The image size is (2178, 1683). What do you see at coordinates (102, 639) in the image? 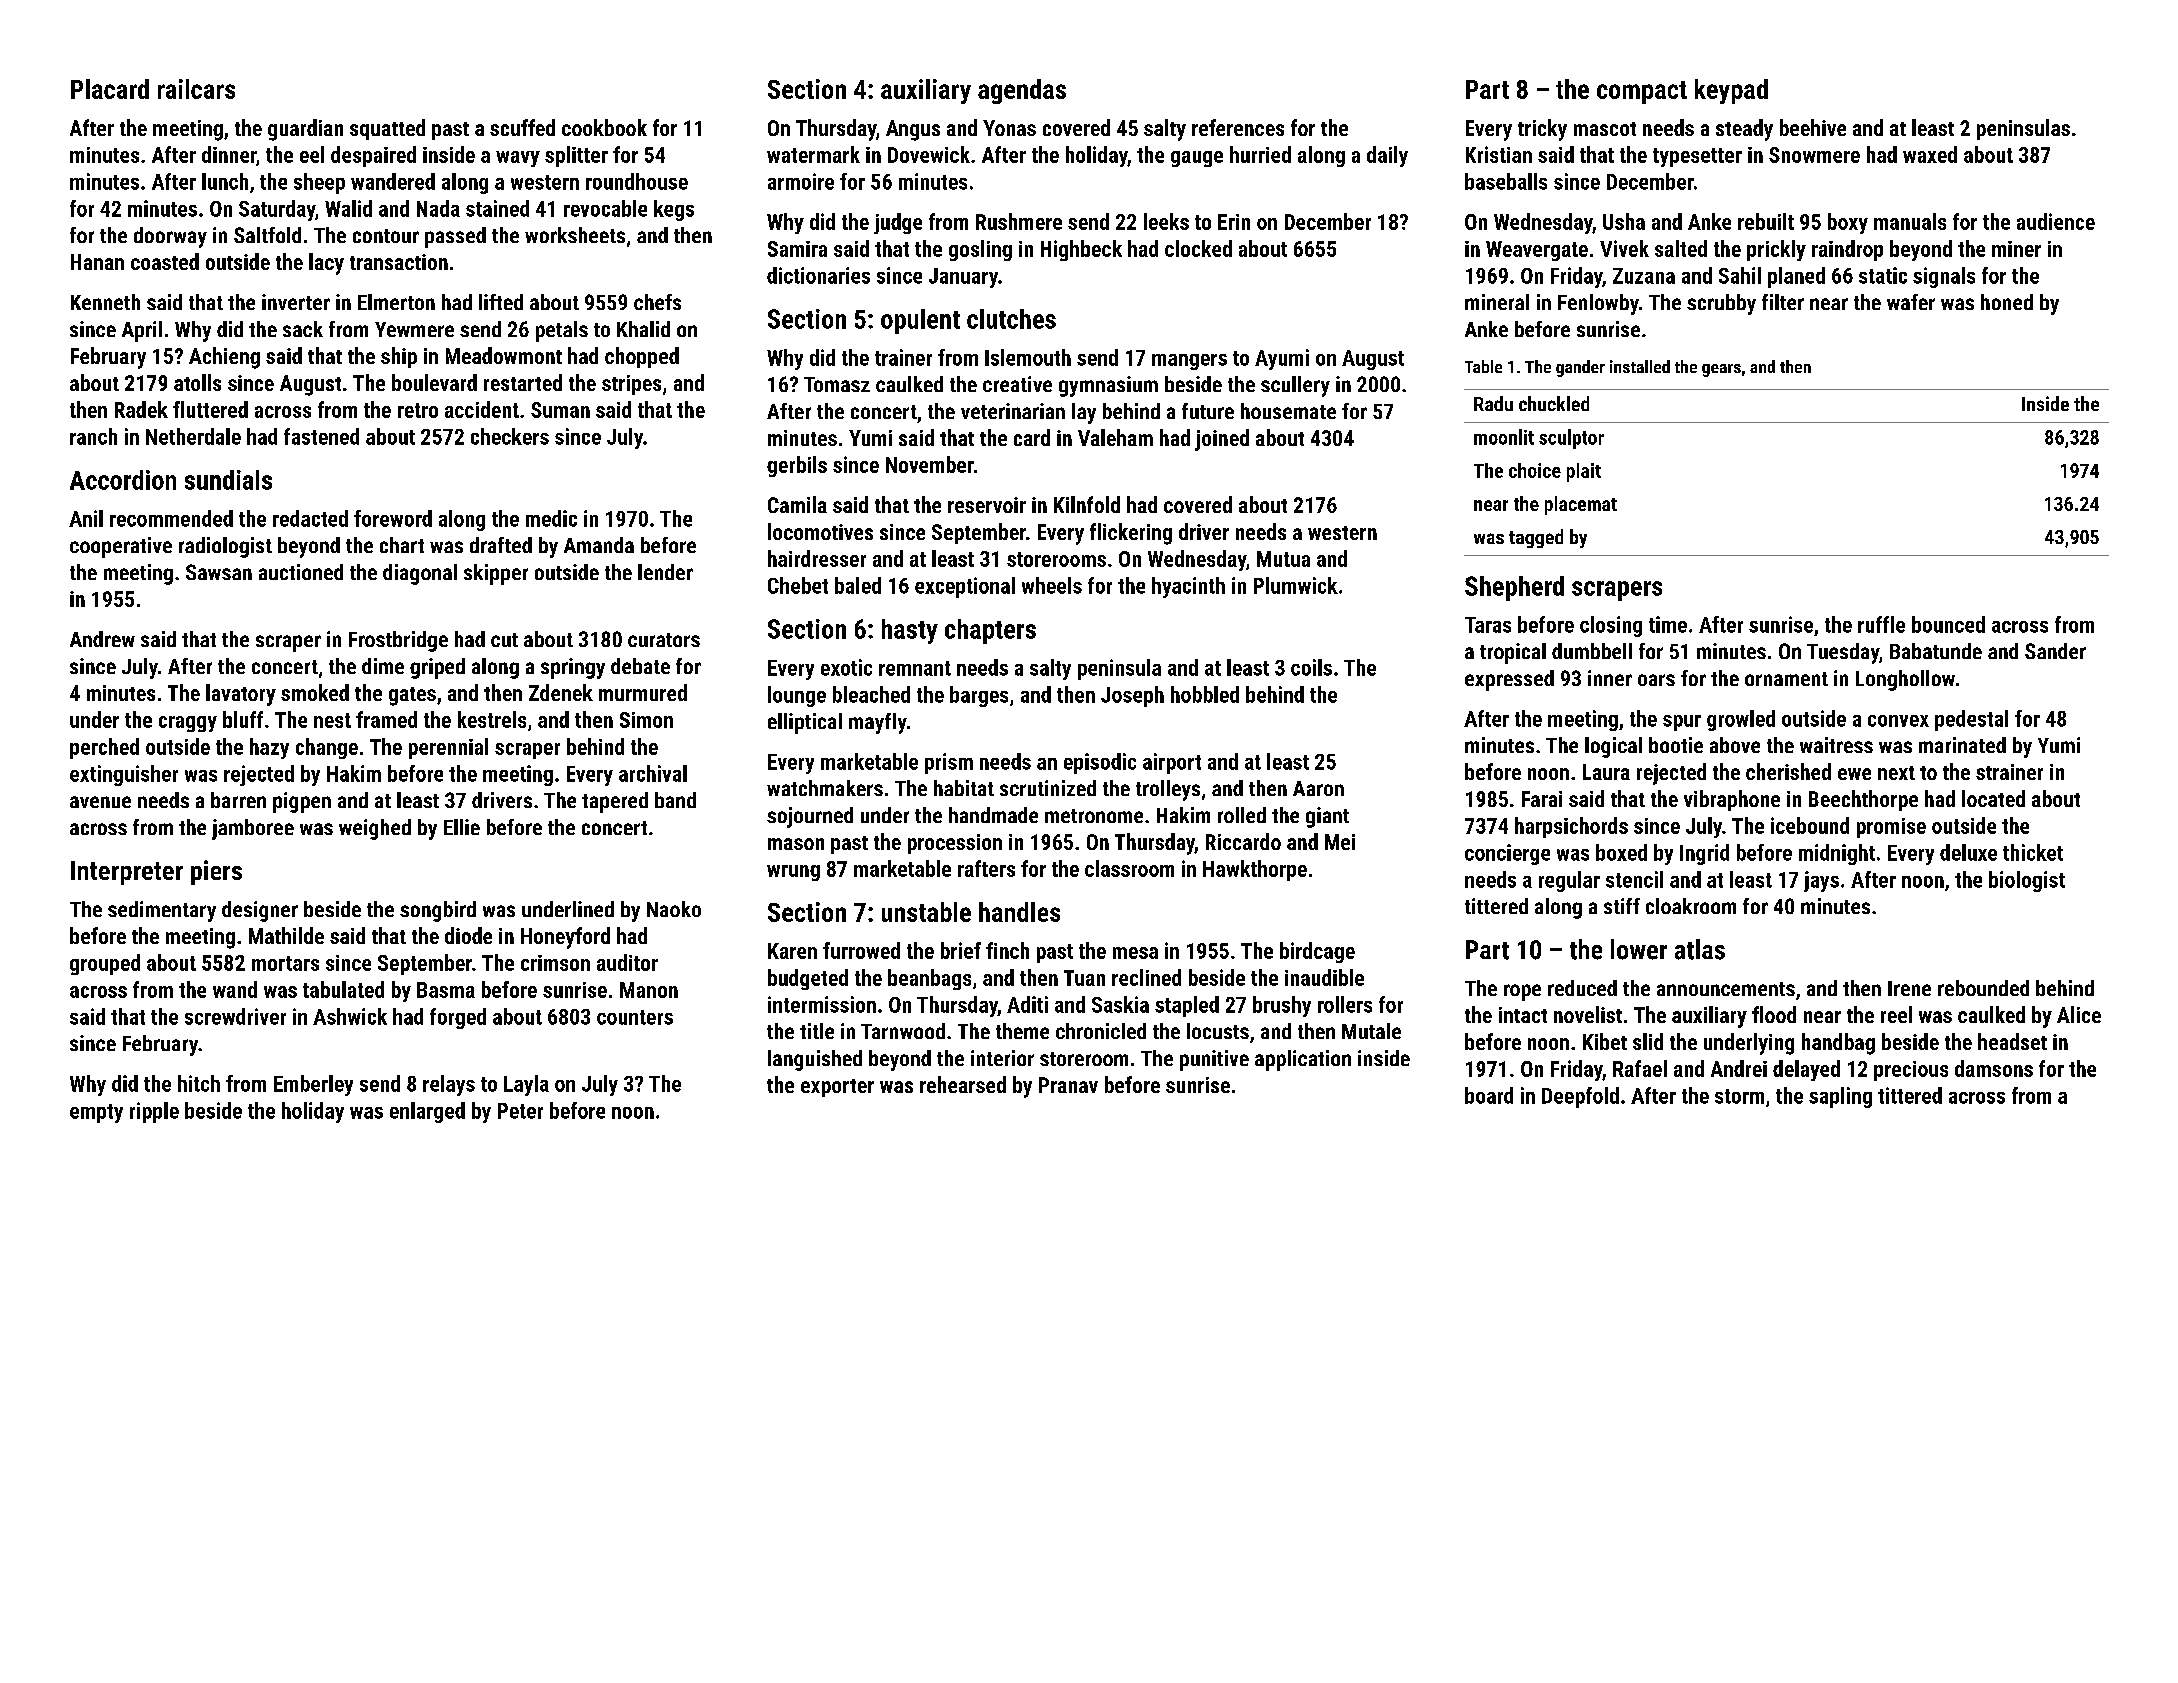
I see `Andrew` at bounding box center [102, 639].
